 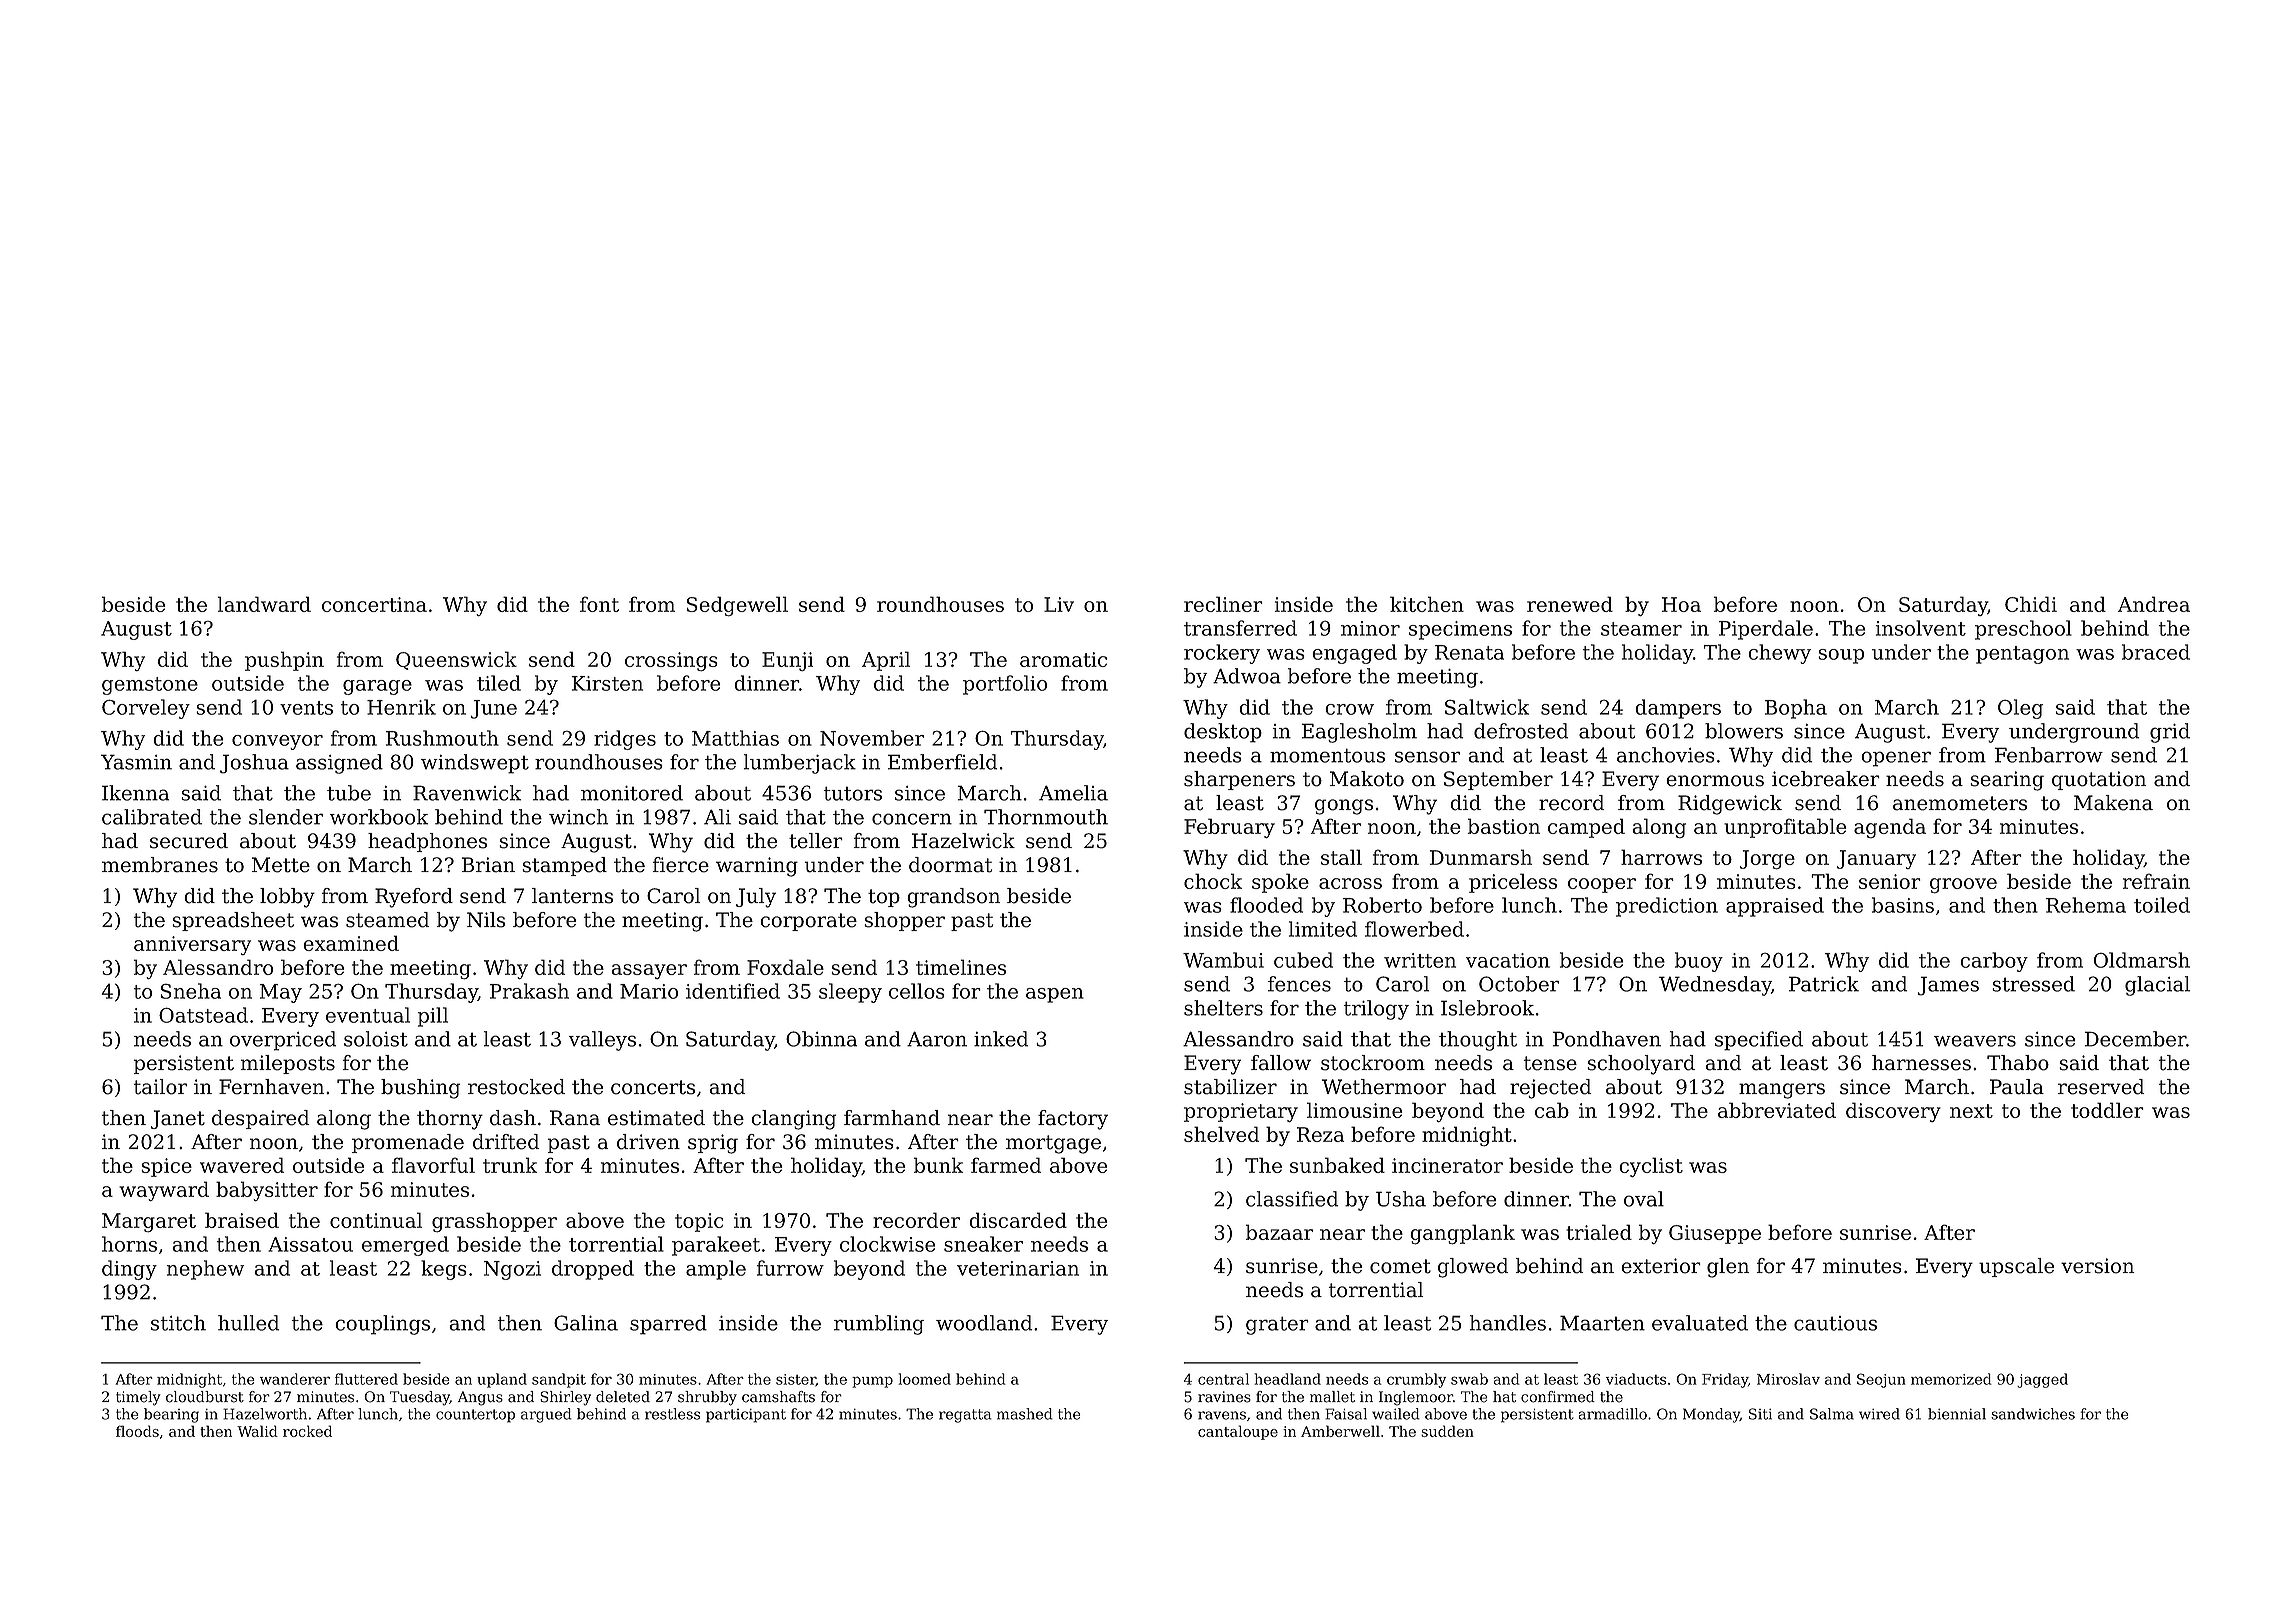 What do you see at coordinates (138, 1398) in the screenshot?
I see `timely` at bounding box center [138, 1398].
